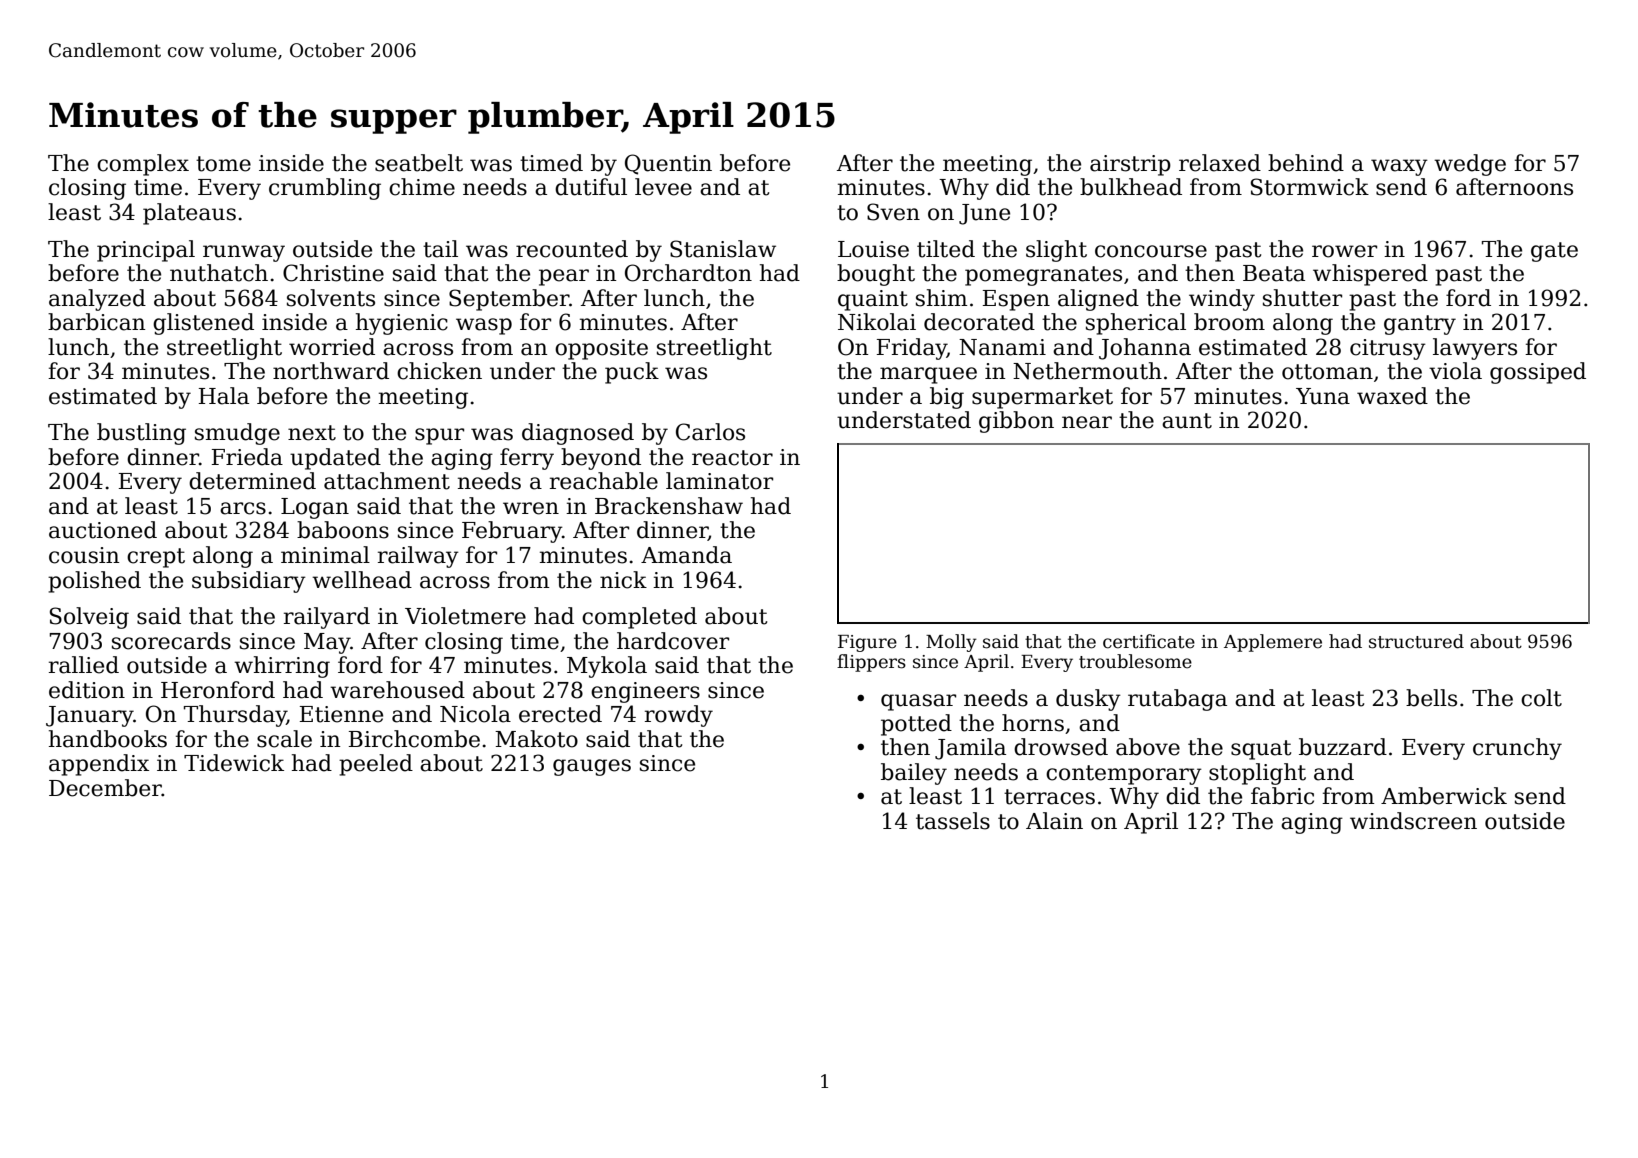 This screenshot has height=1158, width=1638. I want to click on structured, so click(1416, 641).
